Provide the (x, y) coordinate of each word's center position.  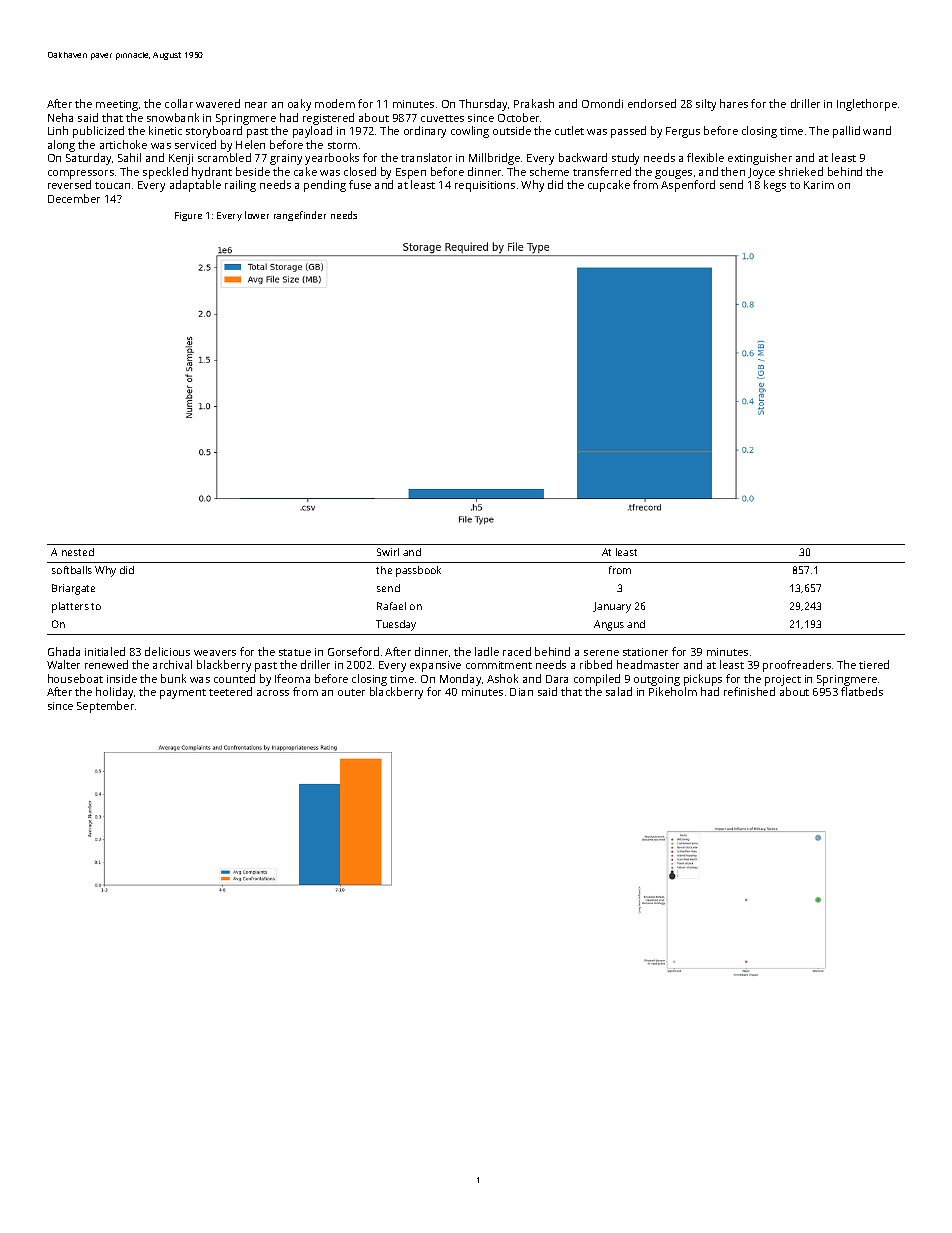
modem (335, 103)
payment (183, 694)
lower (257, 215)
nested (78, 552)
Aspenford (688, 186)
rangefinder (300, 216)
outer (351, 692)
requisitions (485, 186)
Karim (819, 185)
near (256, 105)
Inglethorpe (867, 105)
